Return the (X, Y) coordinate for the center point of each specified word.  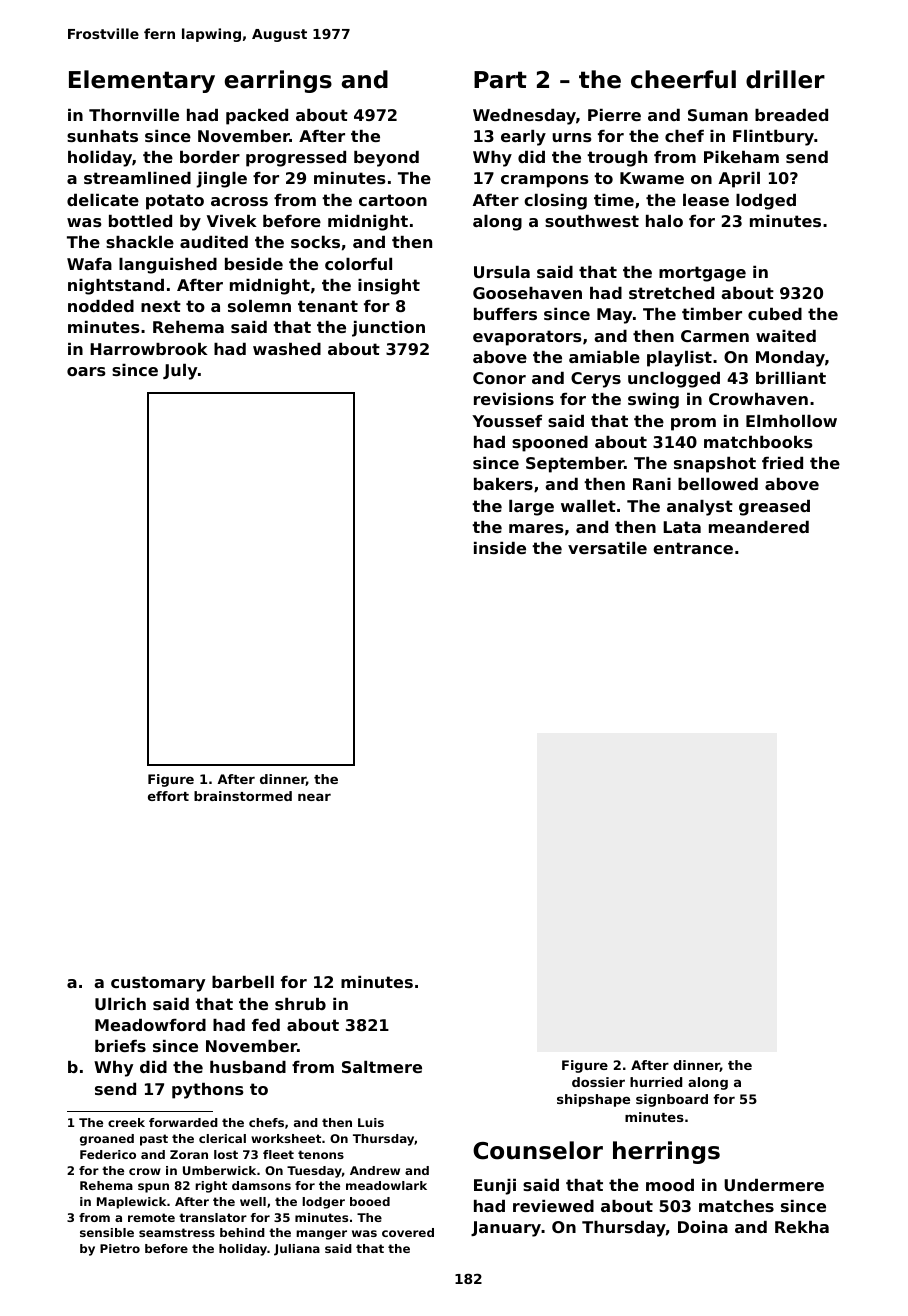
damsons (261, 1185)
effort (168, 796)
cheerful (683, 79)
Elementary (142, 81)
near (314, 797)
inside (500, 548)
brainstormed (243, 796)
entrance (693, 548)
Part (500, 80)
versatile (607, 548)
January (506, 1229)
